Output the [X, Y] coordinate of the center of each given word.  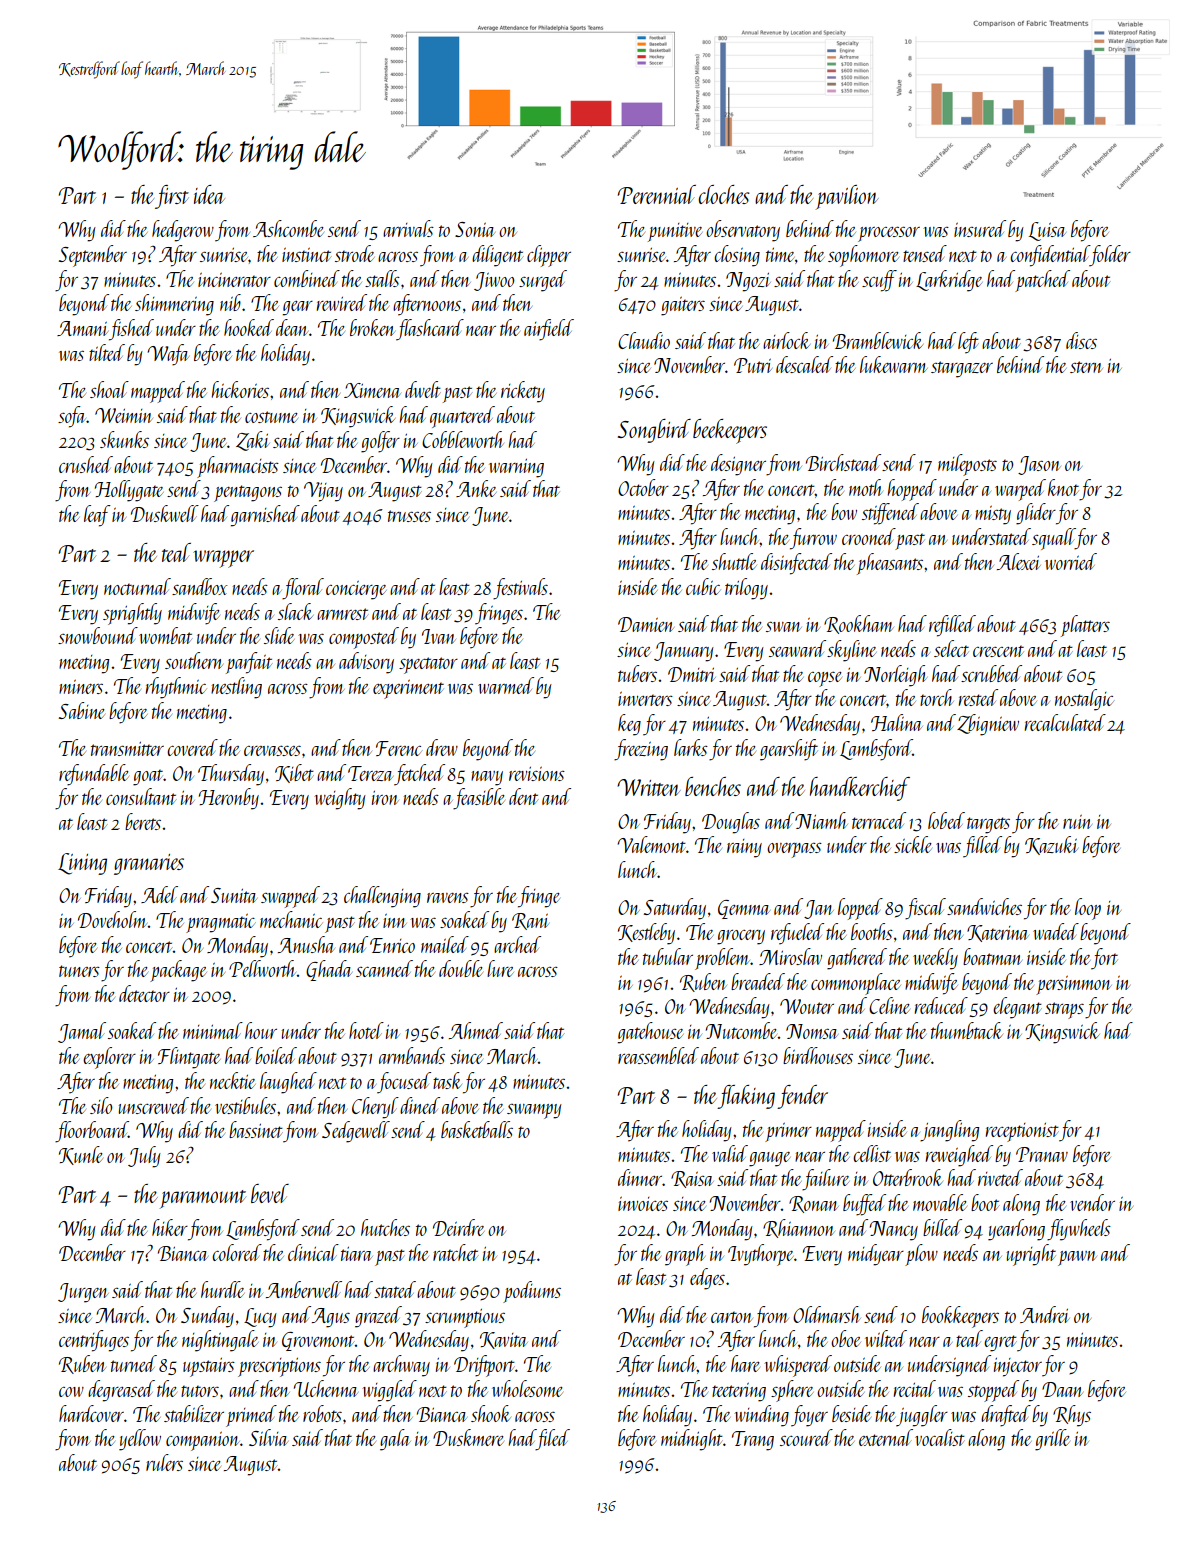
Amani [82, 328]
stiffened [890, 514]
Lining [82, 864]
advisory [366, 663]
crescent [998, 651]
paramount [202, 1199]
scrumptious [465, 1318]
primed [251, 1416]
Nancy [894, 1231]
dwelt [423, 389]
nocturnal [137, 586]
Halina [897, 722]
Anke [476, 488]
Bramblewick [878, 340]
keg [629, 725]
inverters [645, 699]
